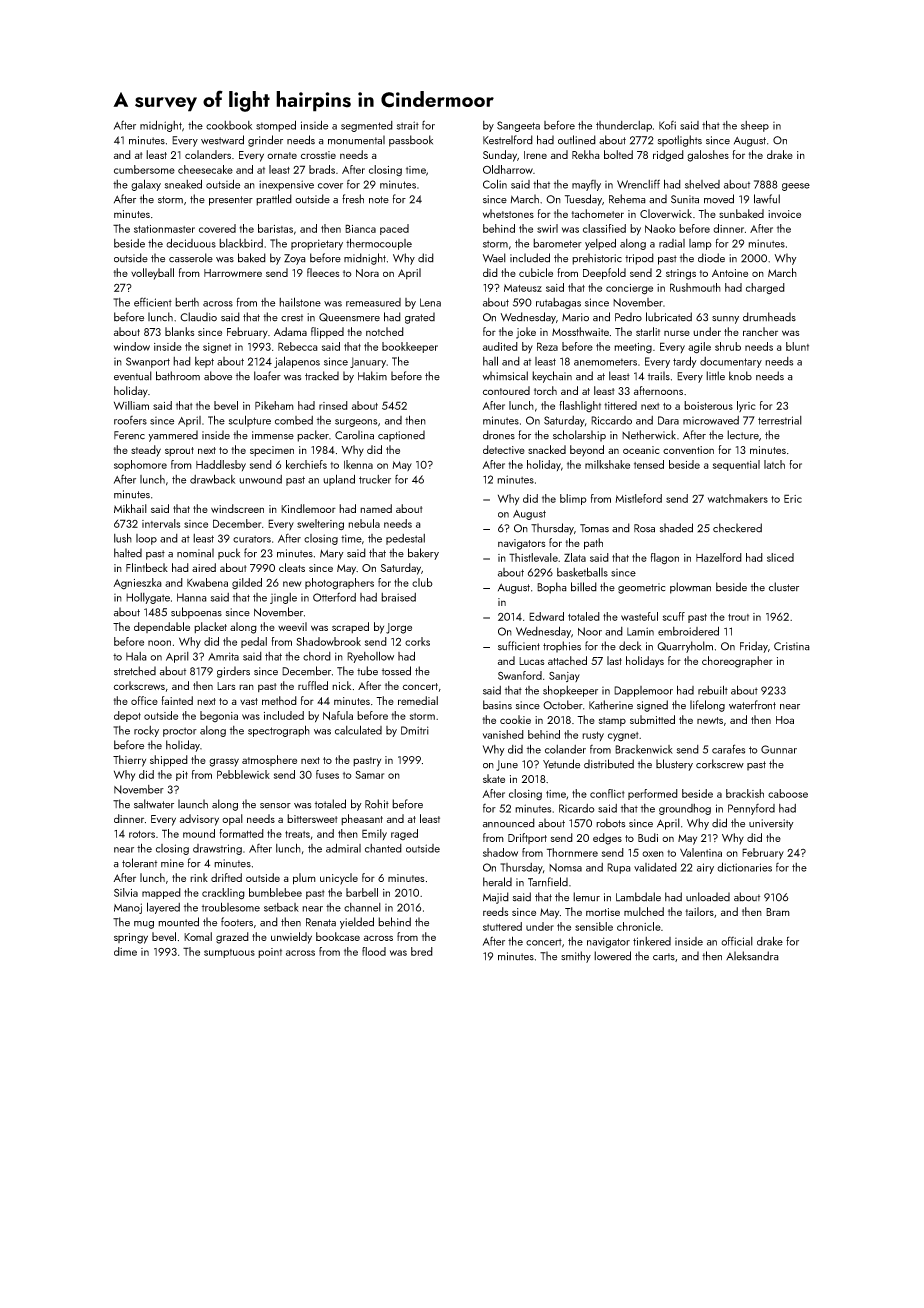  I want to click on dime, so click(125, 951).
